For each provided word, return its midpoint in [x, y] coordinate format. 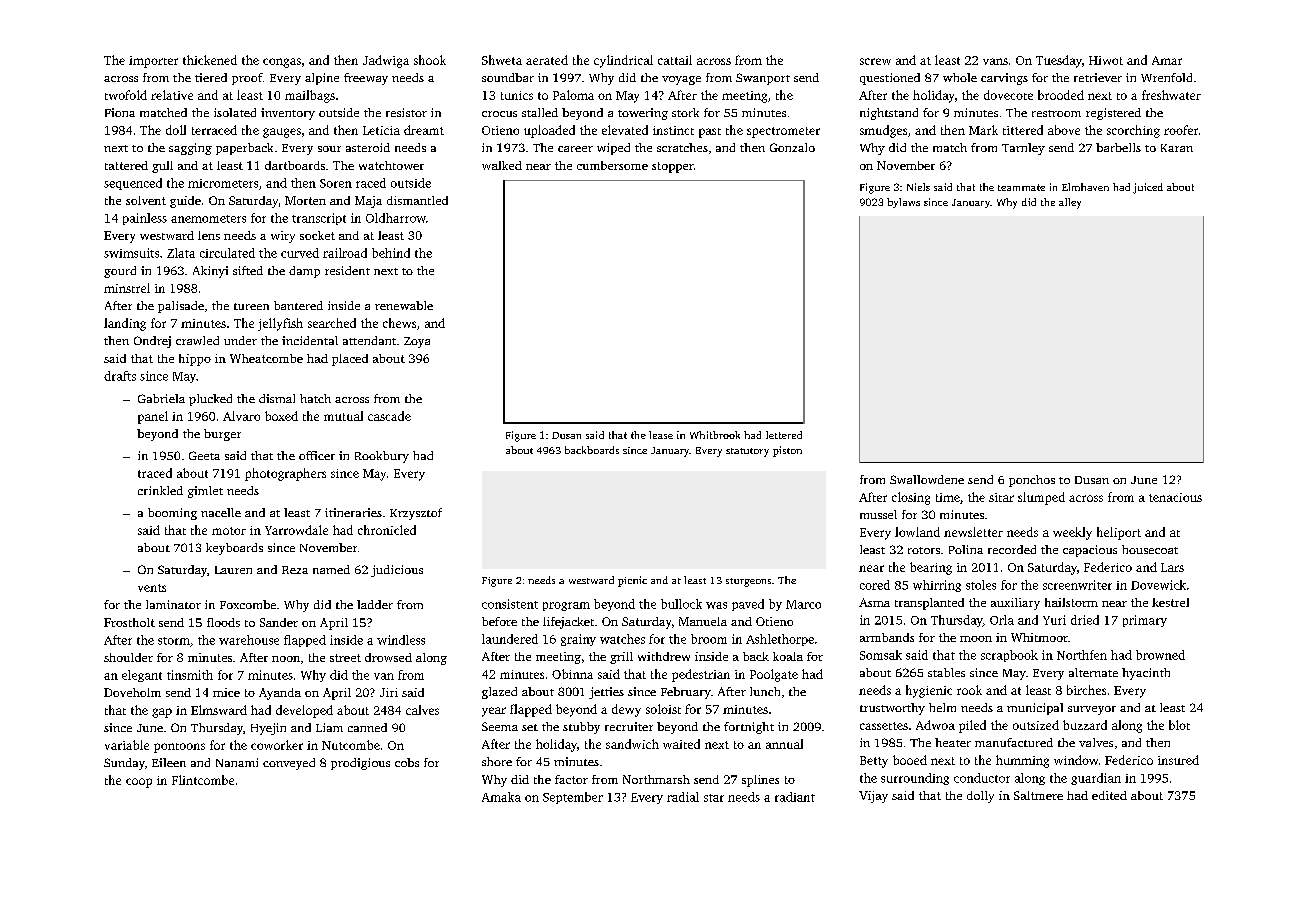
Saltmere [1038, 795]
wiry [283, 237]
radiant [795, 797]
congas [282, 63]
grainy [578, 640]
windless [401, 640]
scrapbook [1009, 656]
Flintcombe [203, 780]
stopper [673, 167]
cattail [675, 60]
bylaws [903, 203]
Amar [1167, 60]
